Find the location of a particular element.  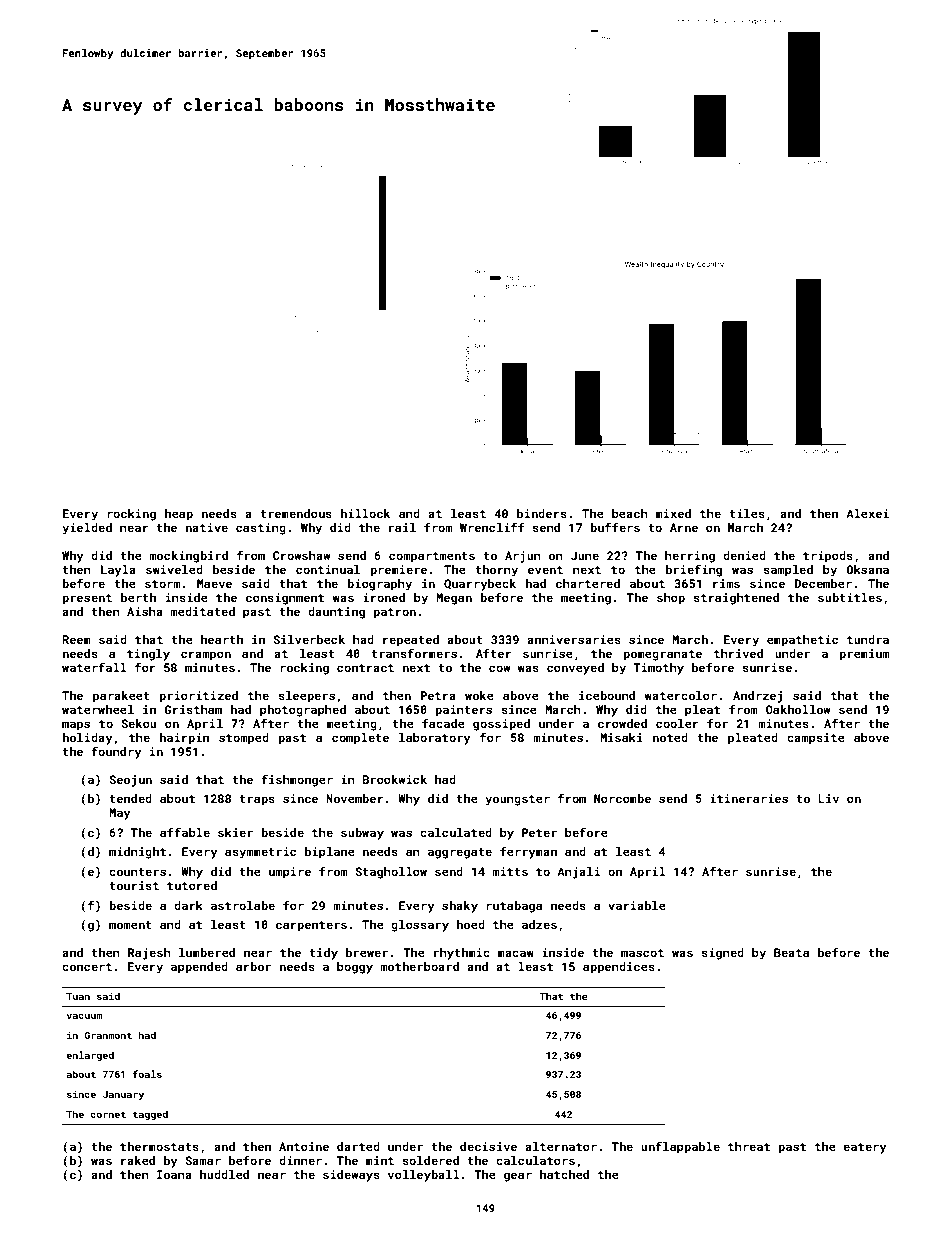

Alexei is located at coordinates (867, 513).
